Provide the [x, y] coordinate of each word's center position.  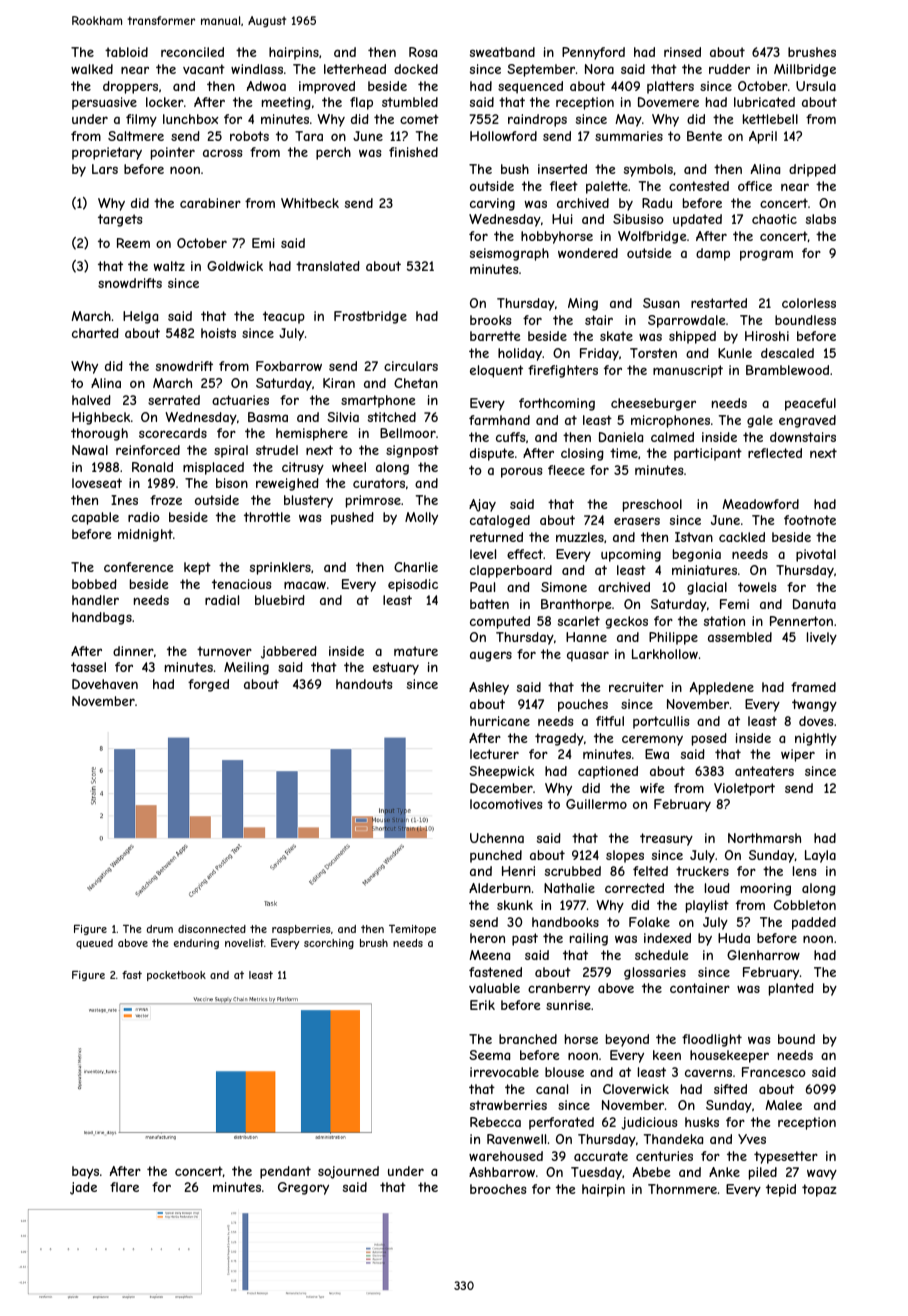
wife [652, 788]
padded [814, 923]
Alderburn [500, 888]
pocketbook [176, 976]
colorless [809, 303]
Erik [482, 1005]
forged [208, 685]
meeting [286, 103]
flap [361, 103]
